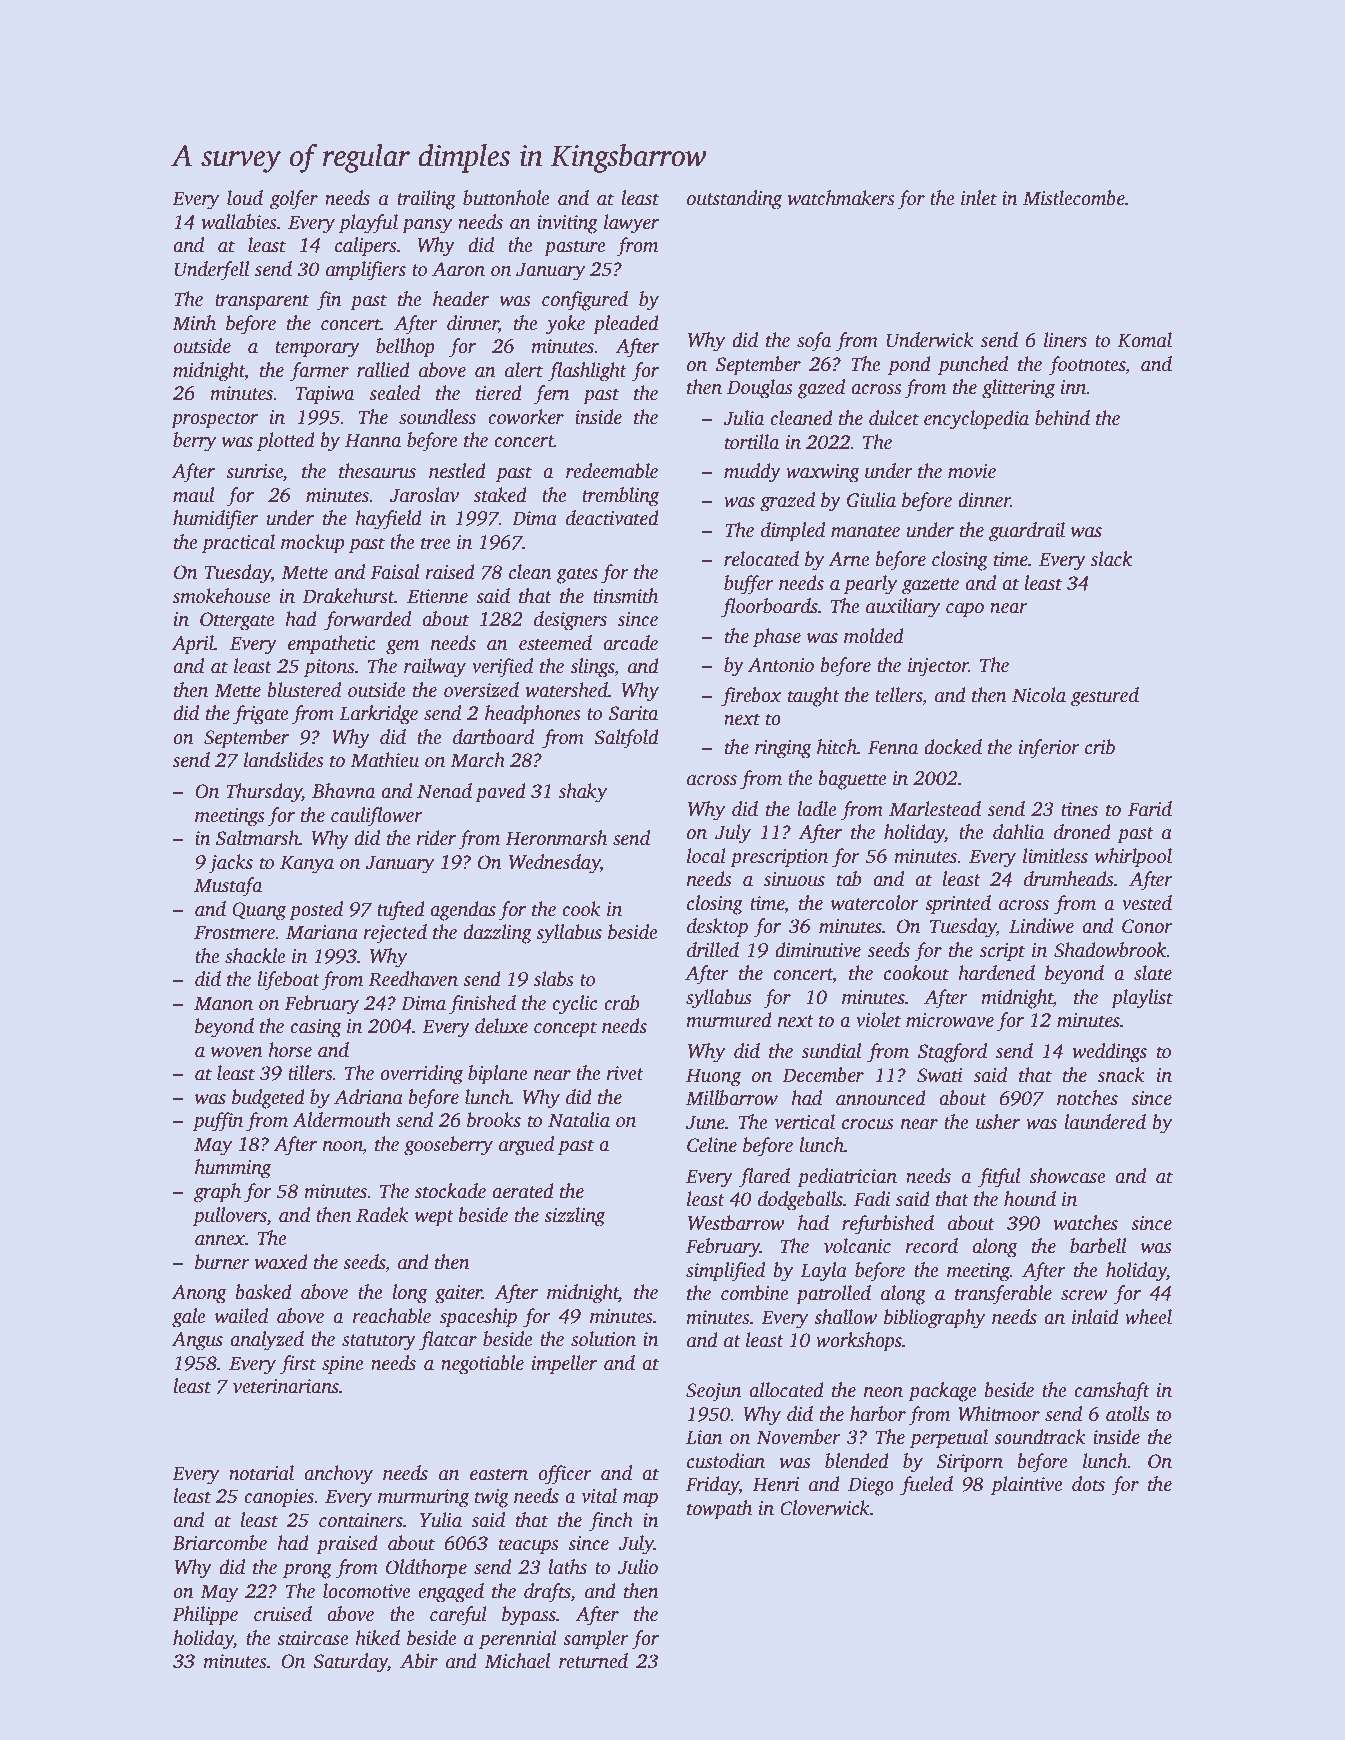 The image size is (1345, 1740). Describe the element at coordinates (729, 1020) in the document. I see `murmured` at that location.
